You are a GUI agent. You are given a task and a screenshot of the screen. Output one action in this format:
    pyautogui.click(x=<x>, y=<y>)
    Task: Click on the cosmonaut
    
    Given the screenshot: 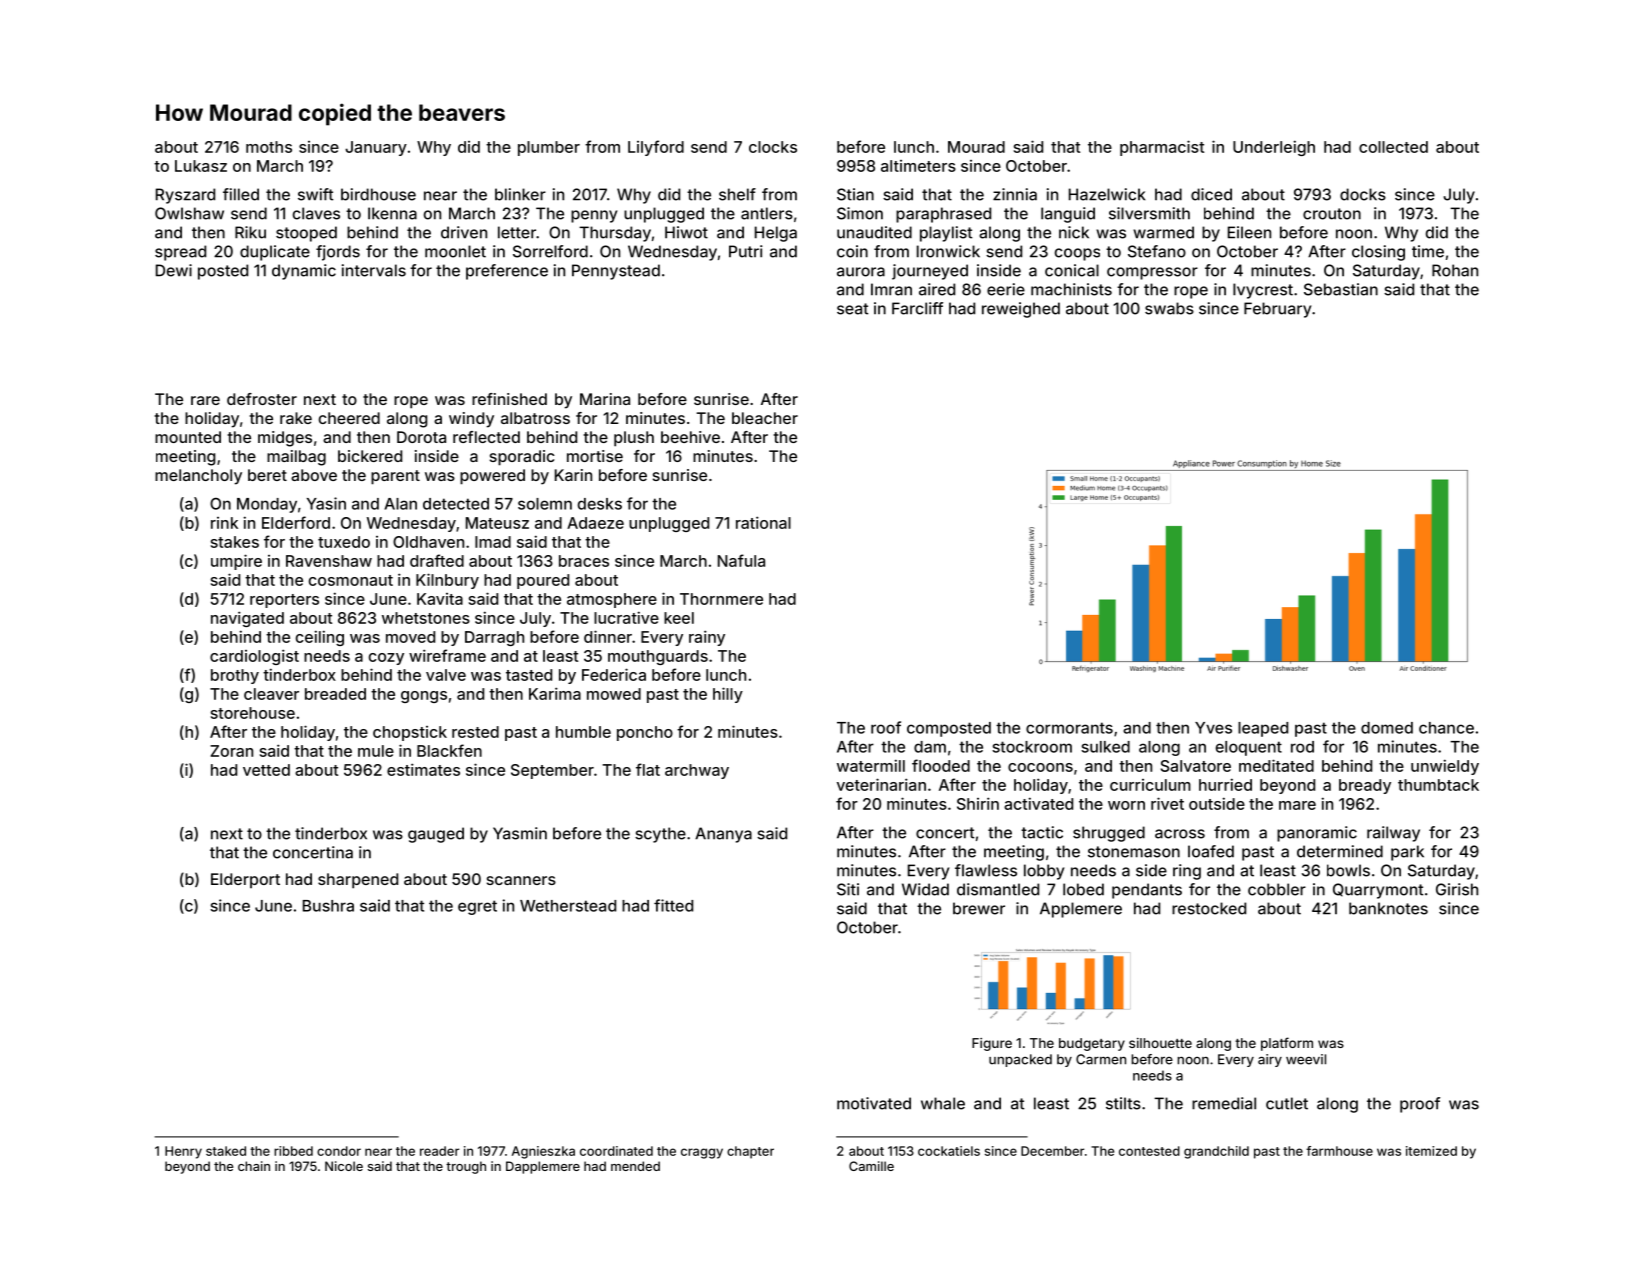 What is the action you would take?
    pyautogui.click(x=351, y=580)
